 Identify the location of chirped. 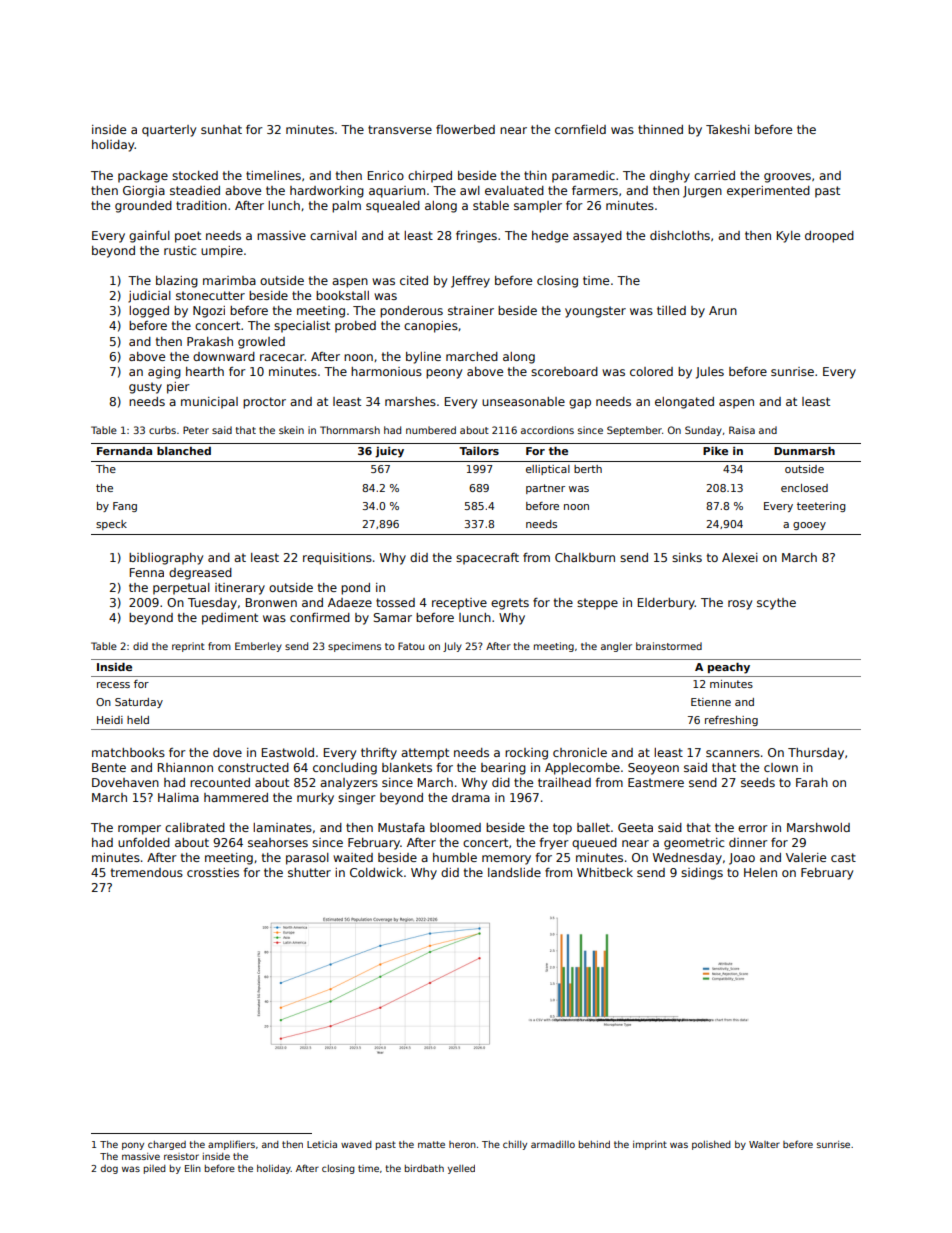
(430, 177).
